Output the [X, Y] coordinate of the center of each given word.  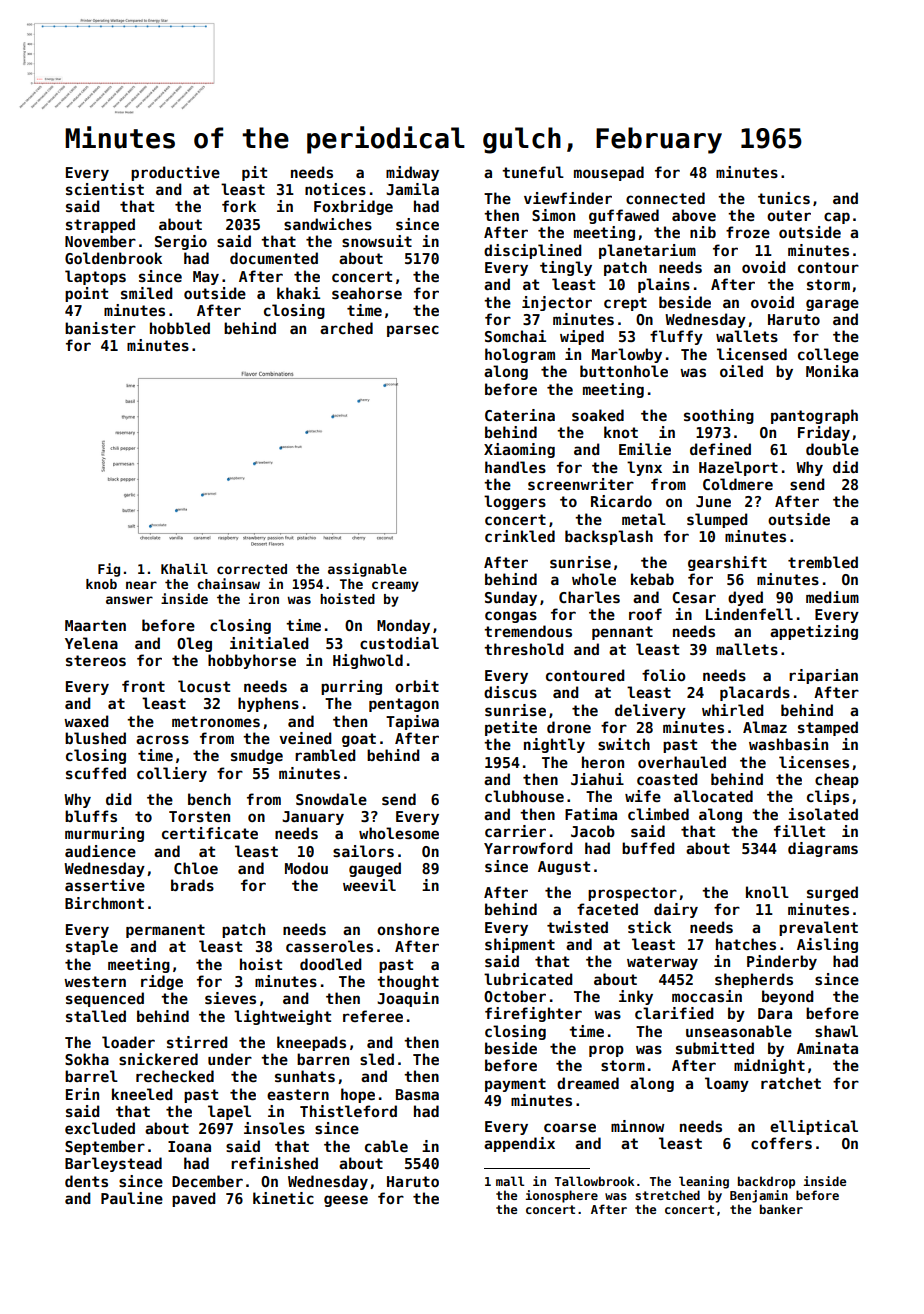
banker [781, 1209]
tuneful [533, 172]
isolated [823, 814]
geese [346, 1201]
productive [175, 173]
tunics [784, 198]
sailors [363, 851]
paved [194, 1199]
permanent [165, 931]
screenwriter [581, 484]
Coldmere [738, 484]
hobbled [180, 328]
